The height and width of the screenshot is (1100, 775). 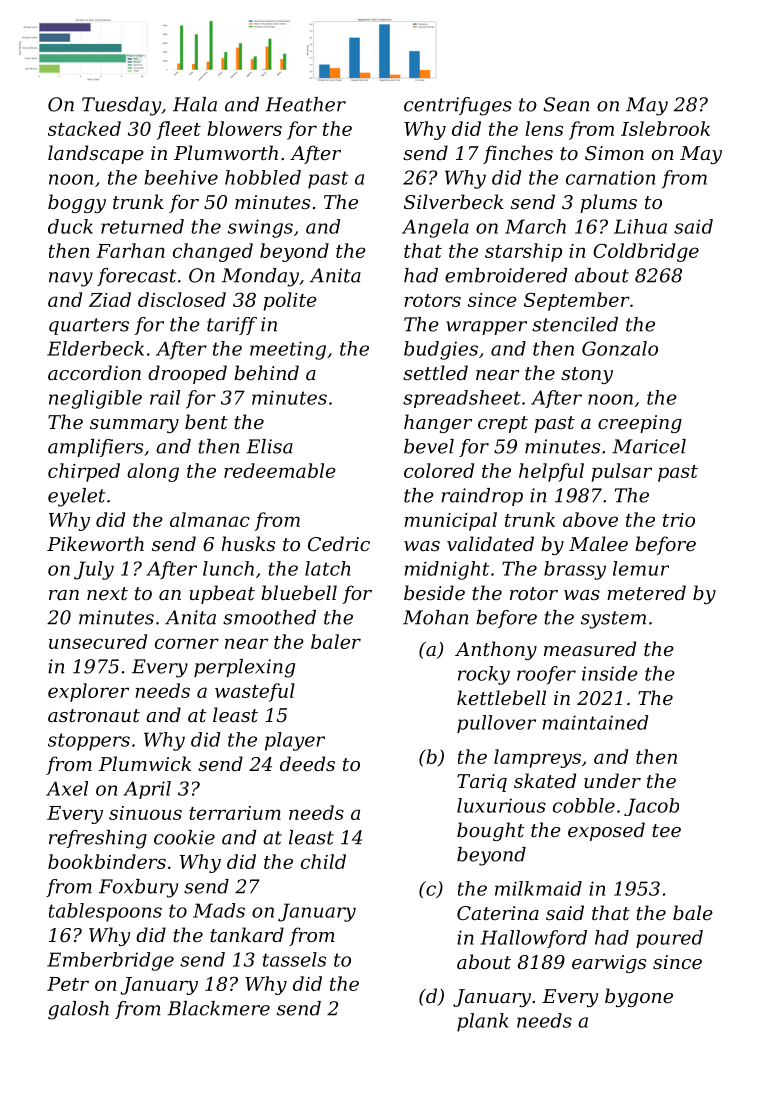 What do you see at coordinates (646, 252) in the screenshot?
I see `Coldbridge` at bounding box center [646, 252].
